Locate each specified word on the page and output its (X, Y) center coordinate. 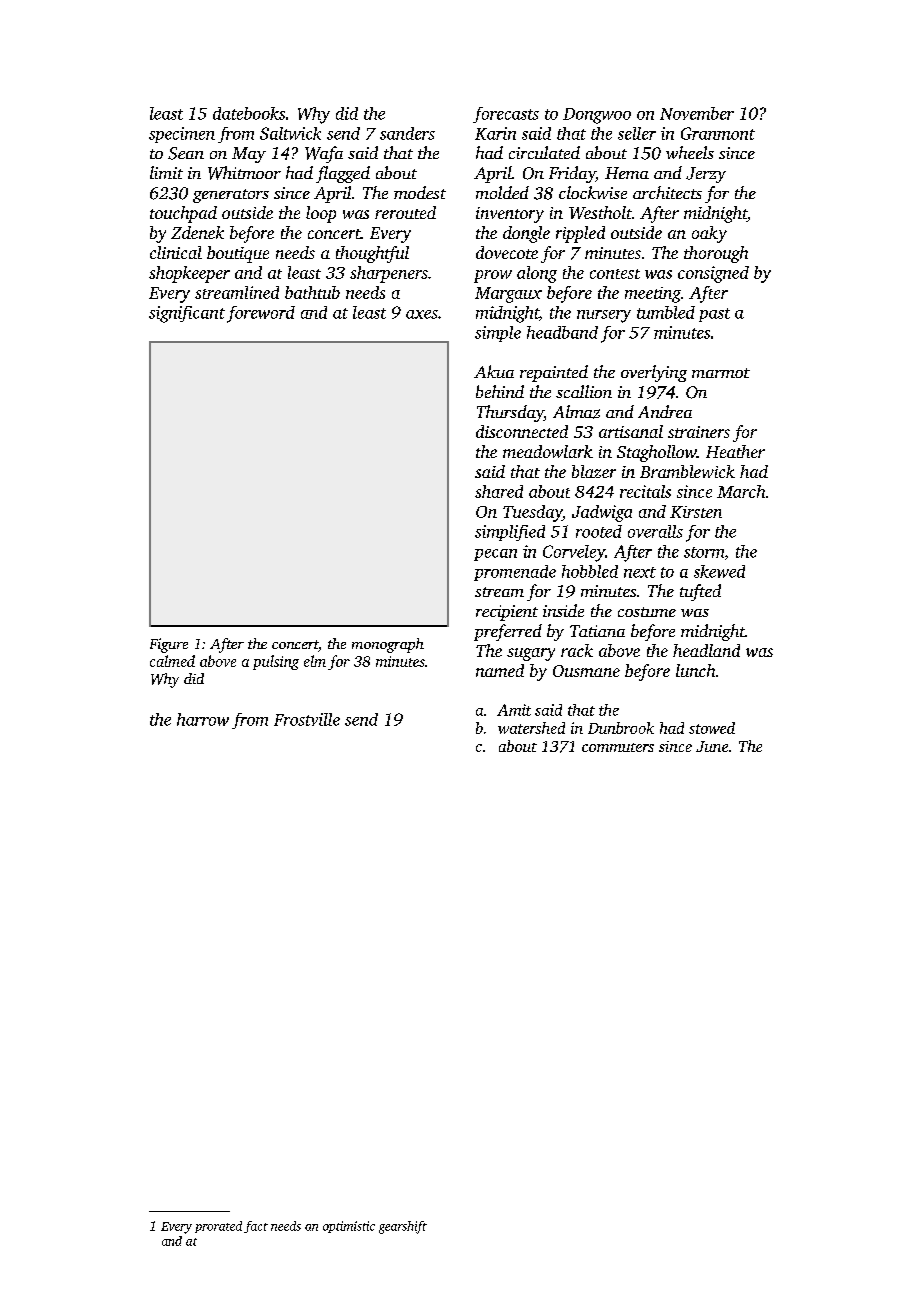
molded (502, 192)
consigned (713, 274)
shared (499, 491)
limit (166, 172)
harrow (203, 719)
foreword (261, 314)
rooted (599, 531)
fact (256, 1227)
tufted (700, 592)
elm (315, 661)
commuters (618, 747)
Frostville (307, 719)
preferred (508, 632)
